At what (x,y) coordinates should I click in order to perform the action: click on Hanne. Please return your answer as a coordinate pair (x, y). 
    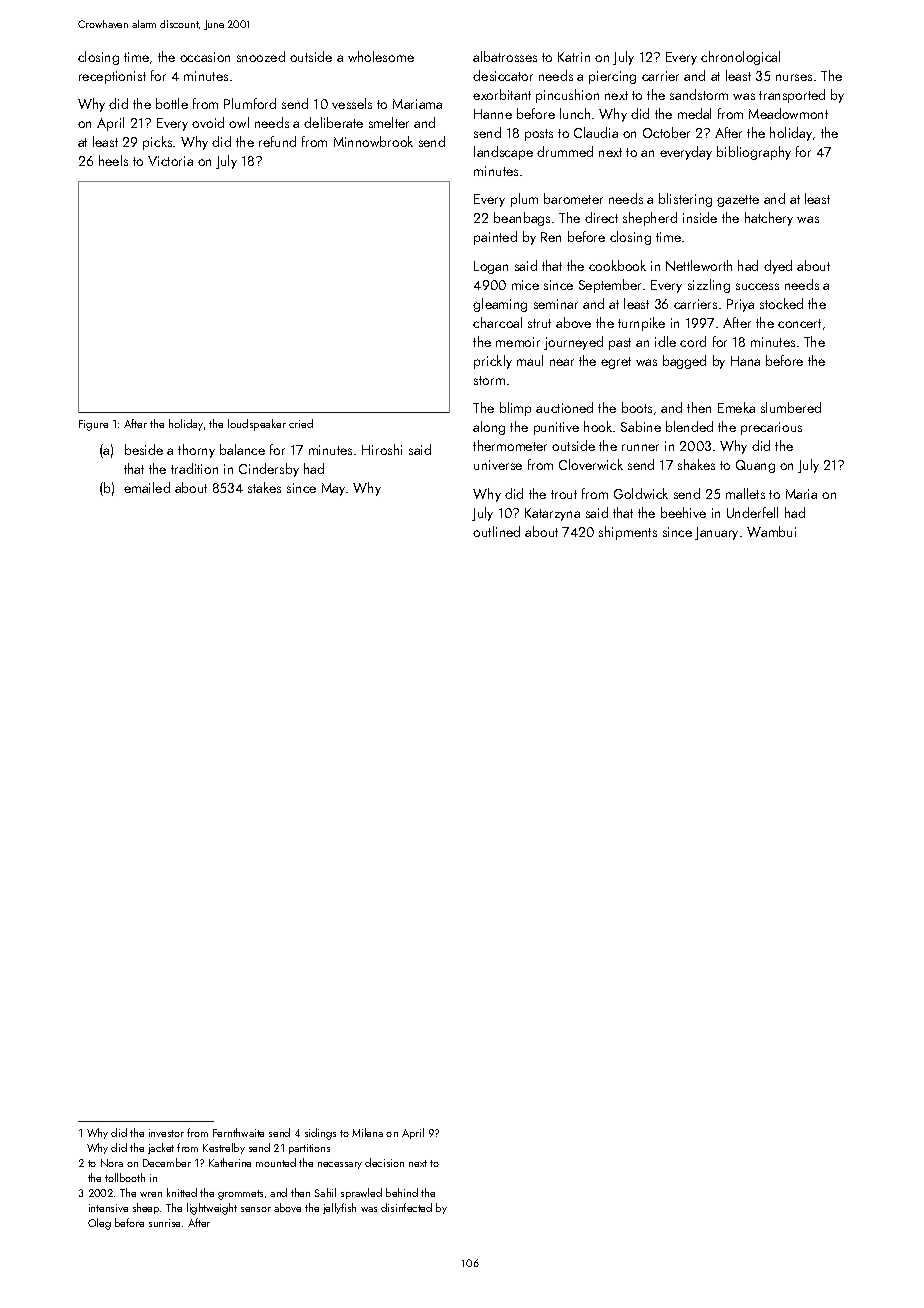
    Looking at the image, I should click on (493, 114).
